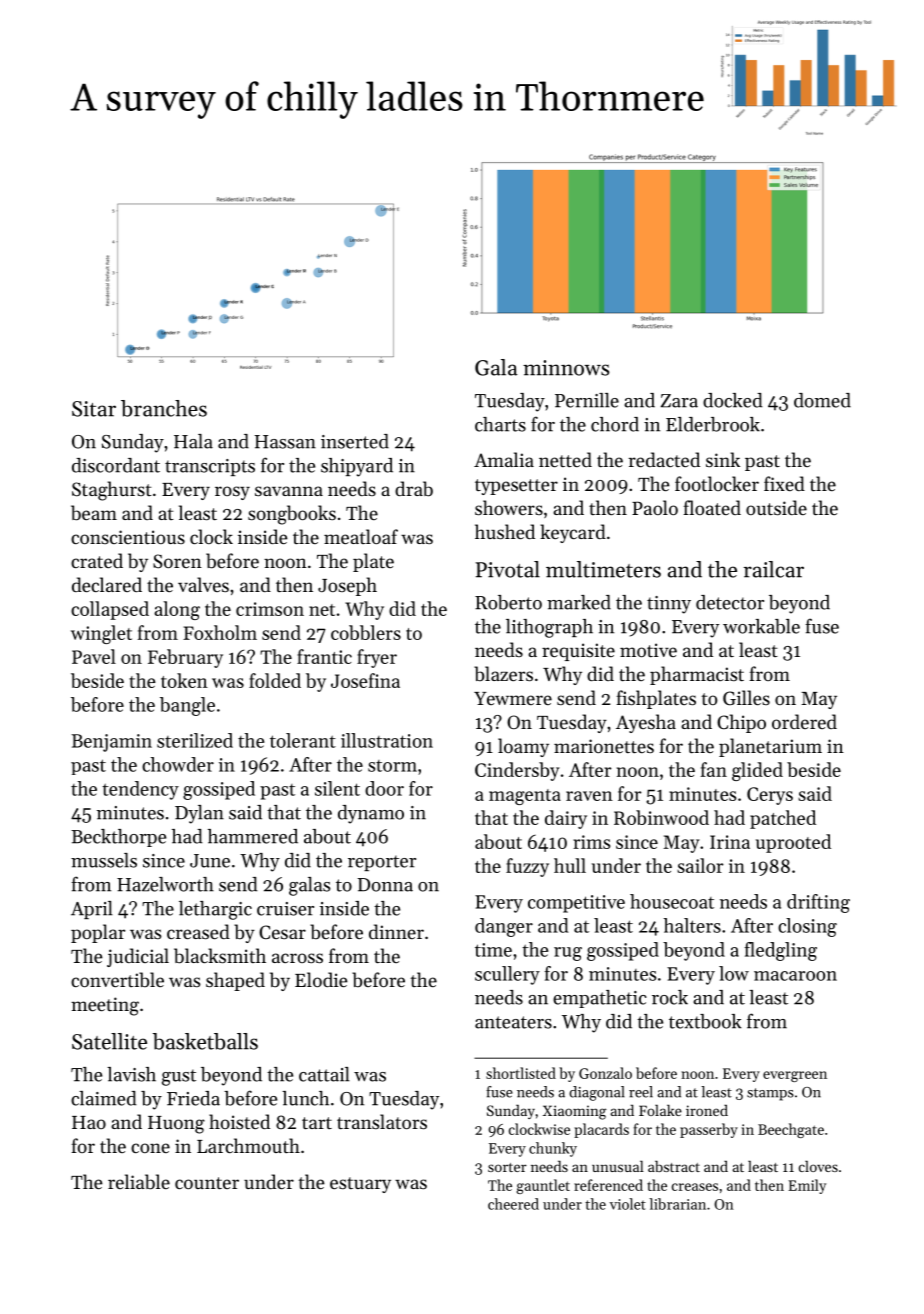 This screenshot has width=924, height=1314. Describe the element at coordinates (139, 1182) in the screenshot. I see `reliable` at that location.
